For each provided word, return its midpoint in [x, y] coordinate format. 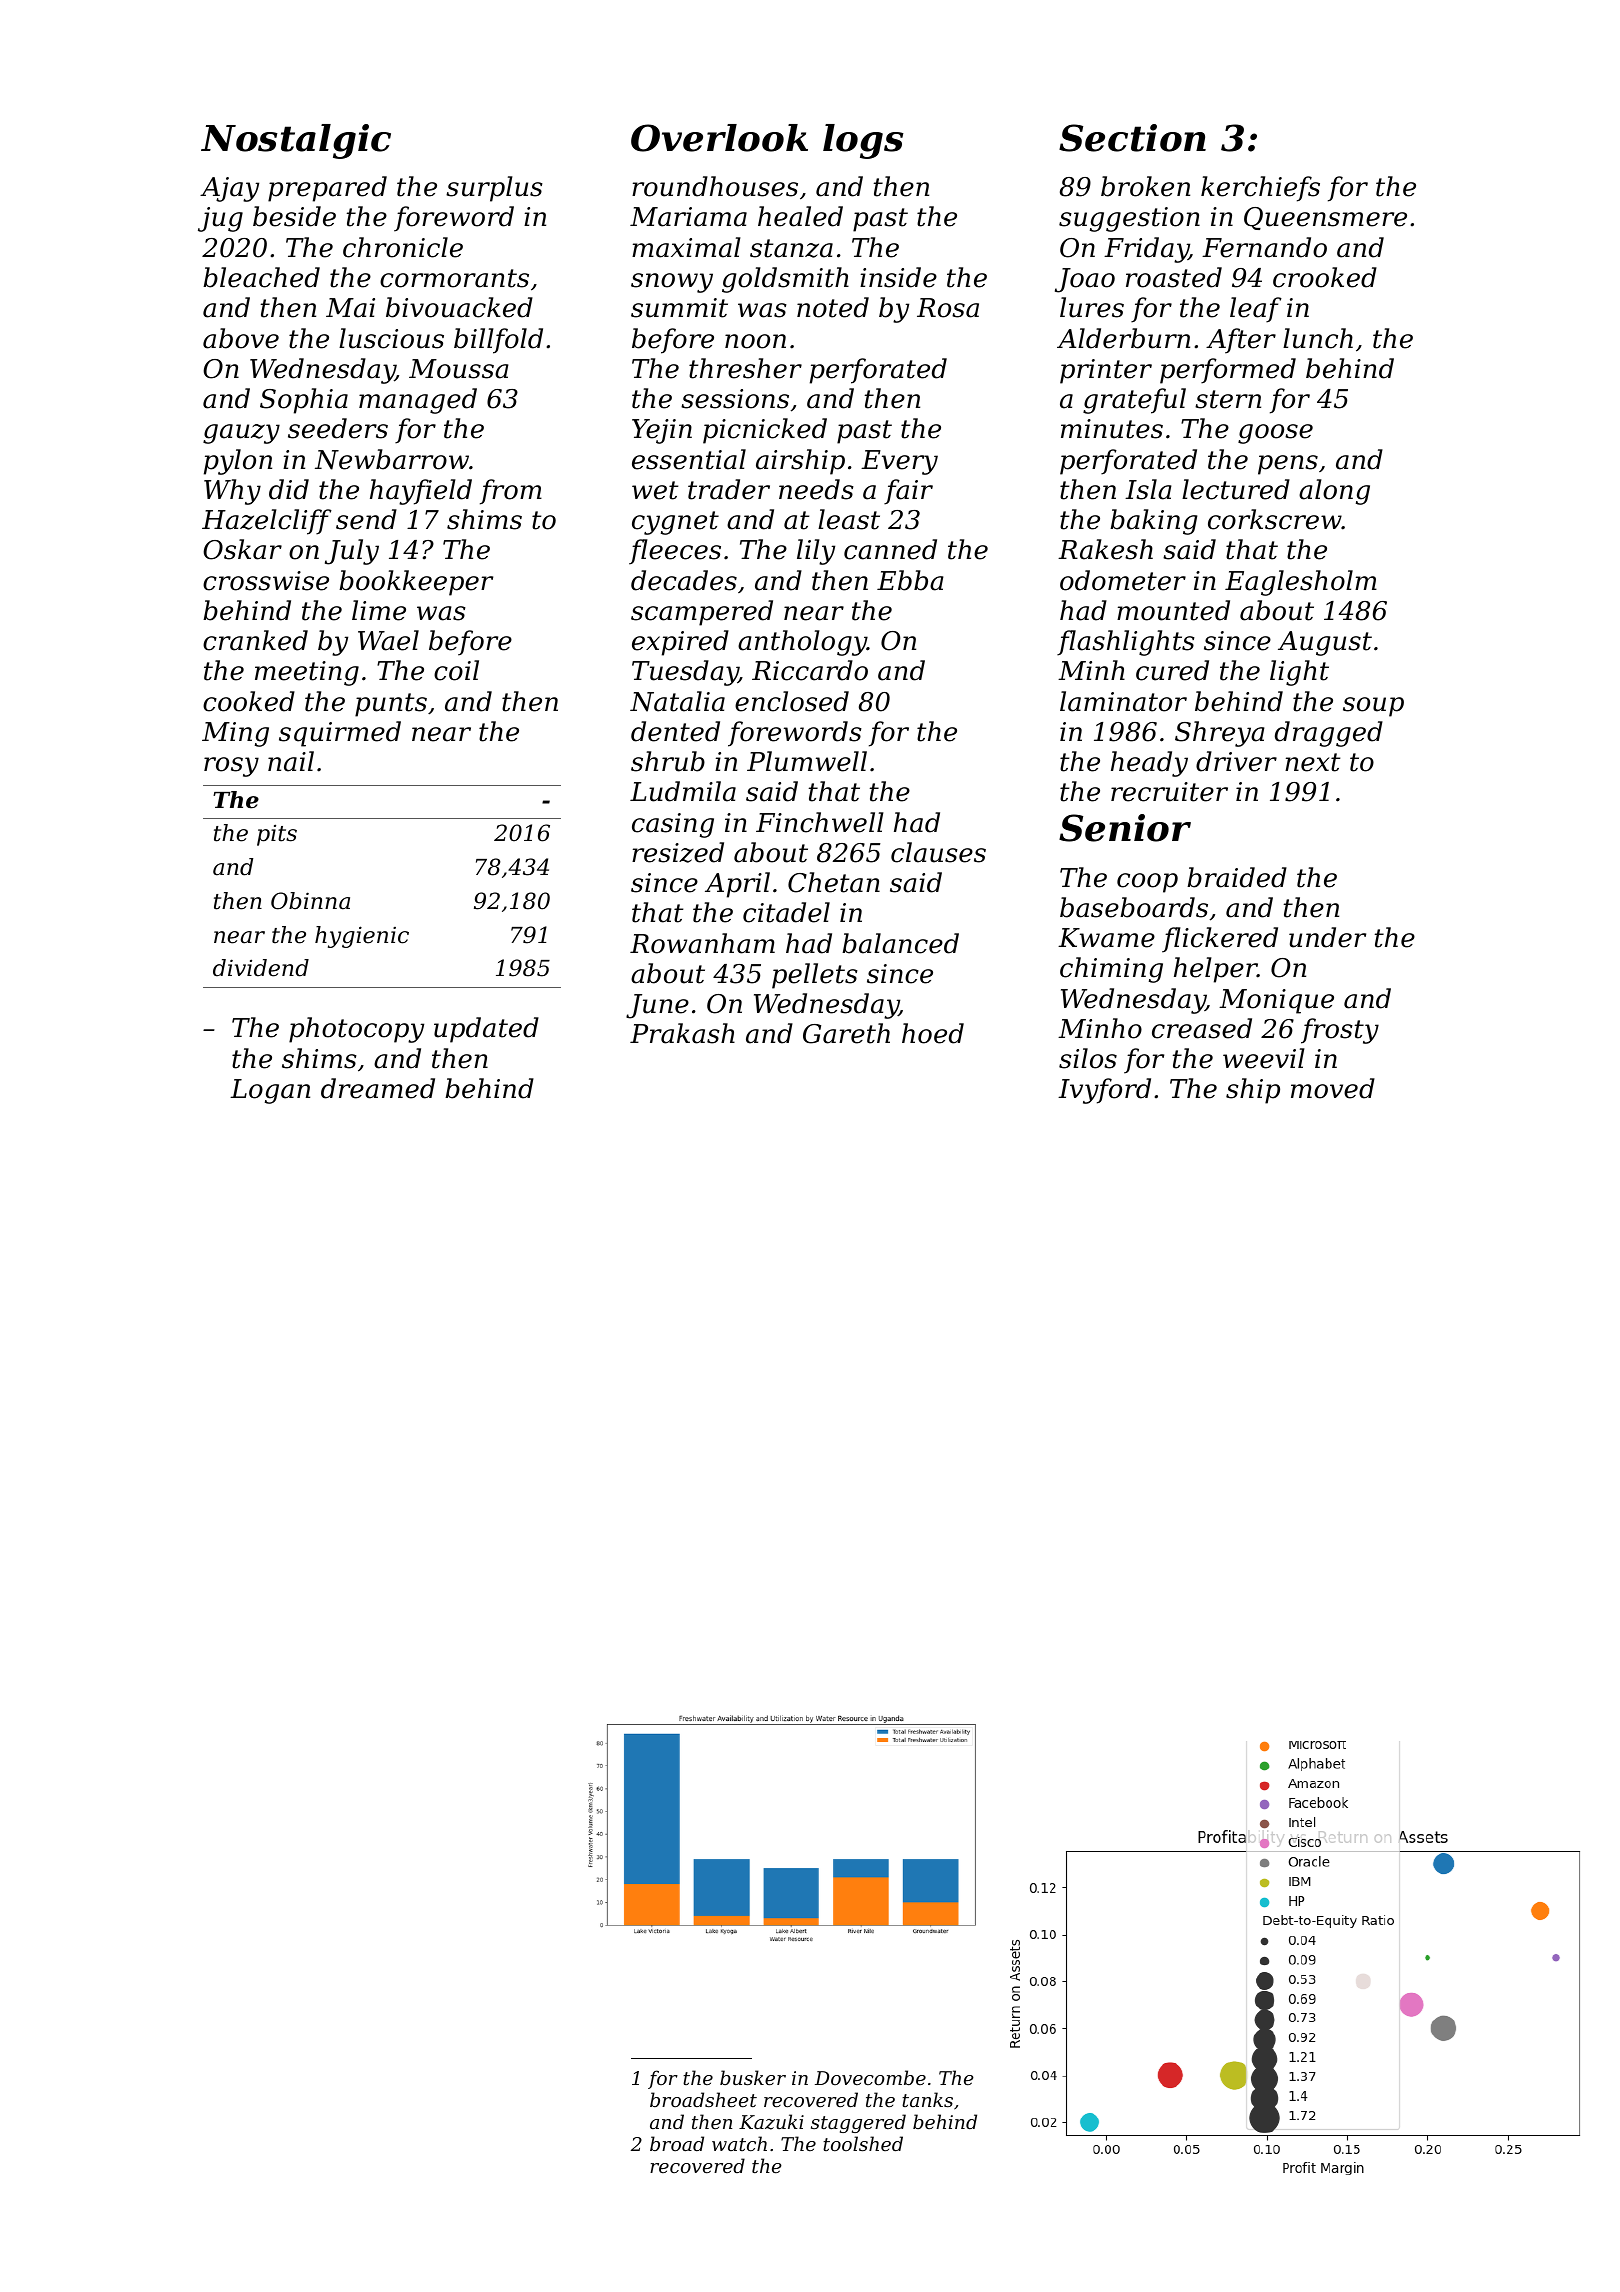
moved [1333, 1088]
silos [1088, 1058]
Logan [270, 1091]
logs [863, 141]
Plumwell [807, 761]
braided [1237, 877]
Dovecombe [870, 2077]
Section [1132, 138]
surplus [494, 189]
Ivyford [1104, 1091]
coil [456, 670]
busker [753, 2077]
